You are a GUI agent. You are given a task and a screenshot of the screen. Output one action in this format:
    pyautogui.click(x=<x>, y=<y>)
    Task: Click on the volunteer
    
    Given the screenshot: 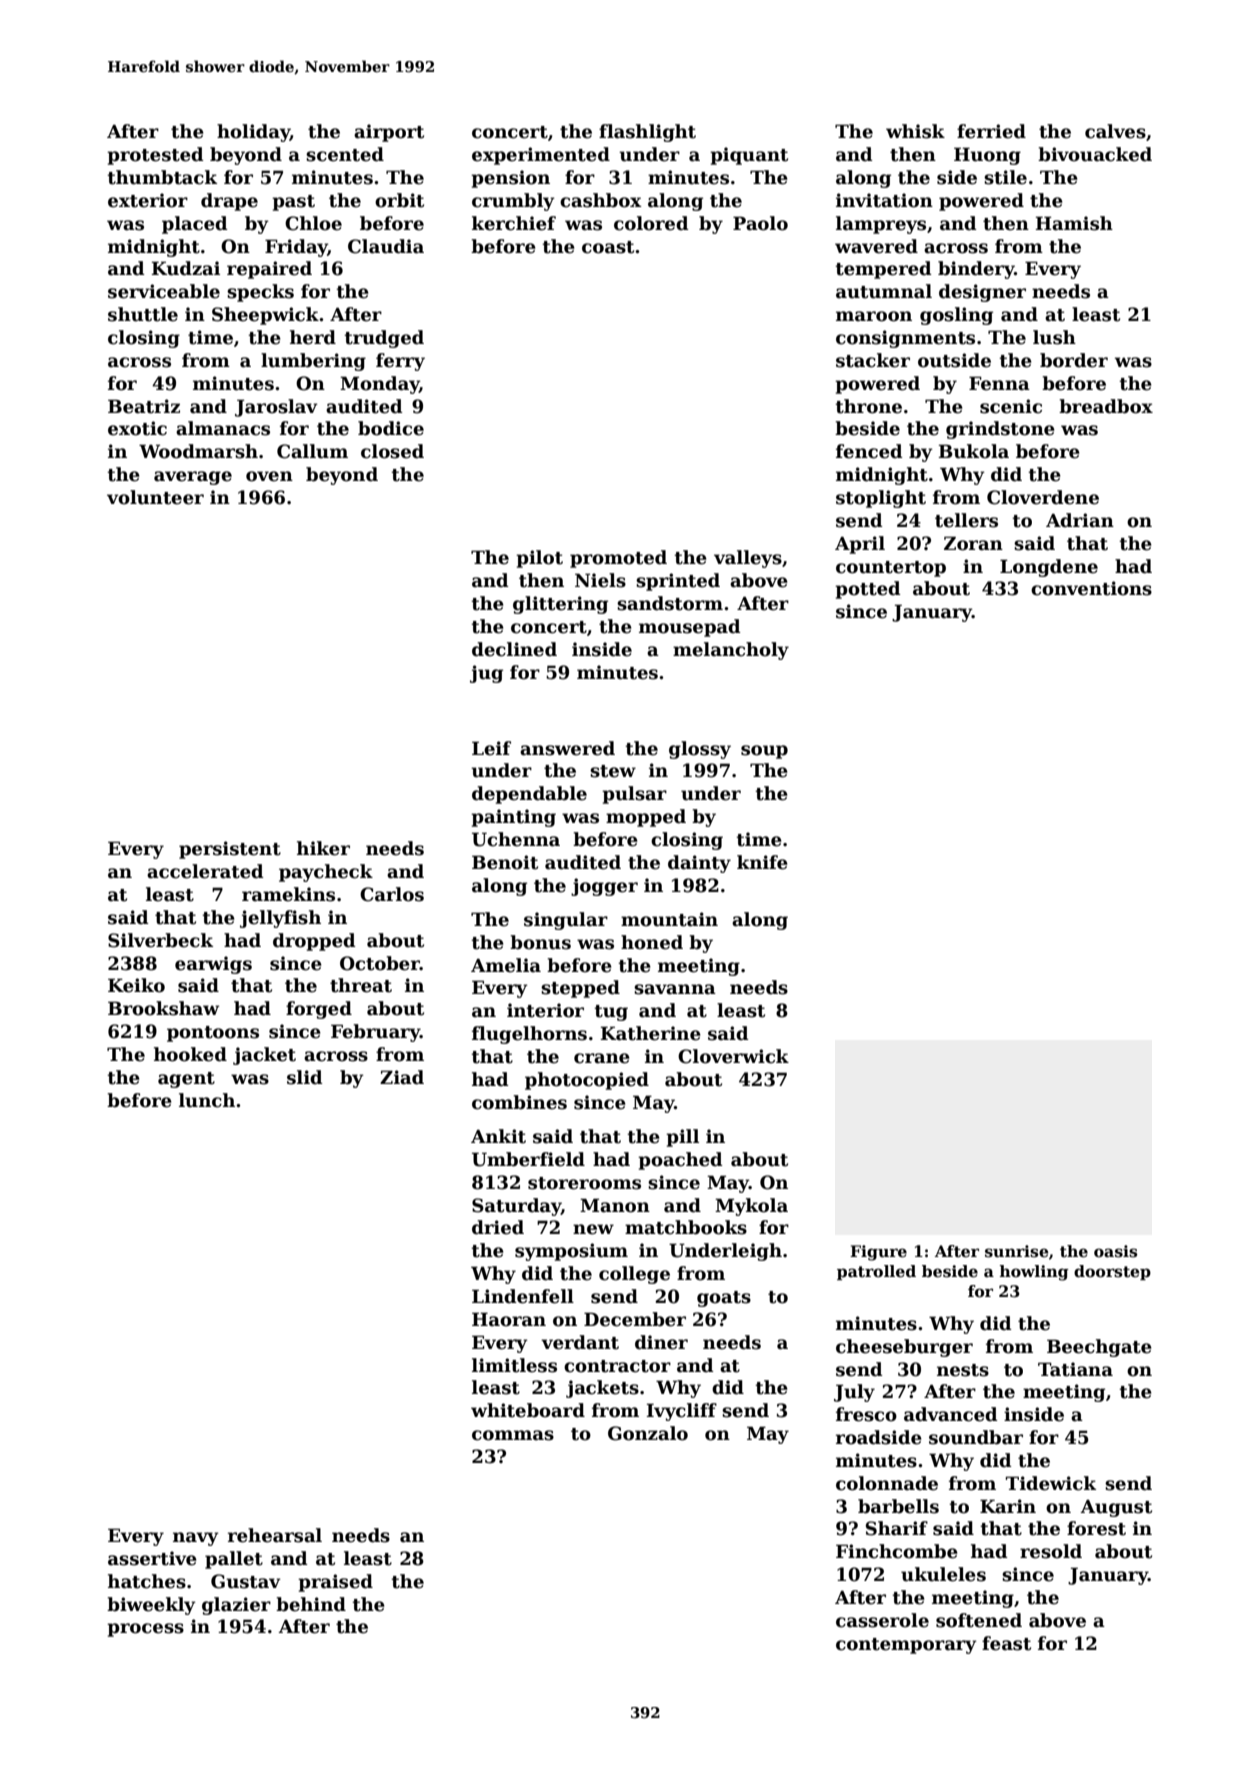 What is the action you would take?
    pyautogui.click(x=155, y=497)
